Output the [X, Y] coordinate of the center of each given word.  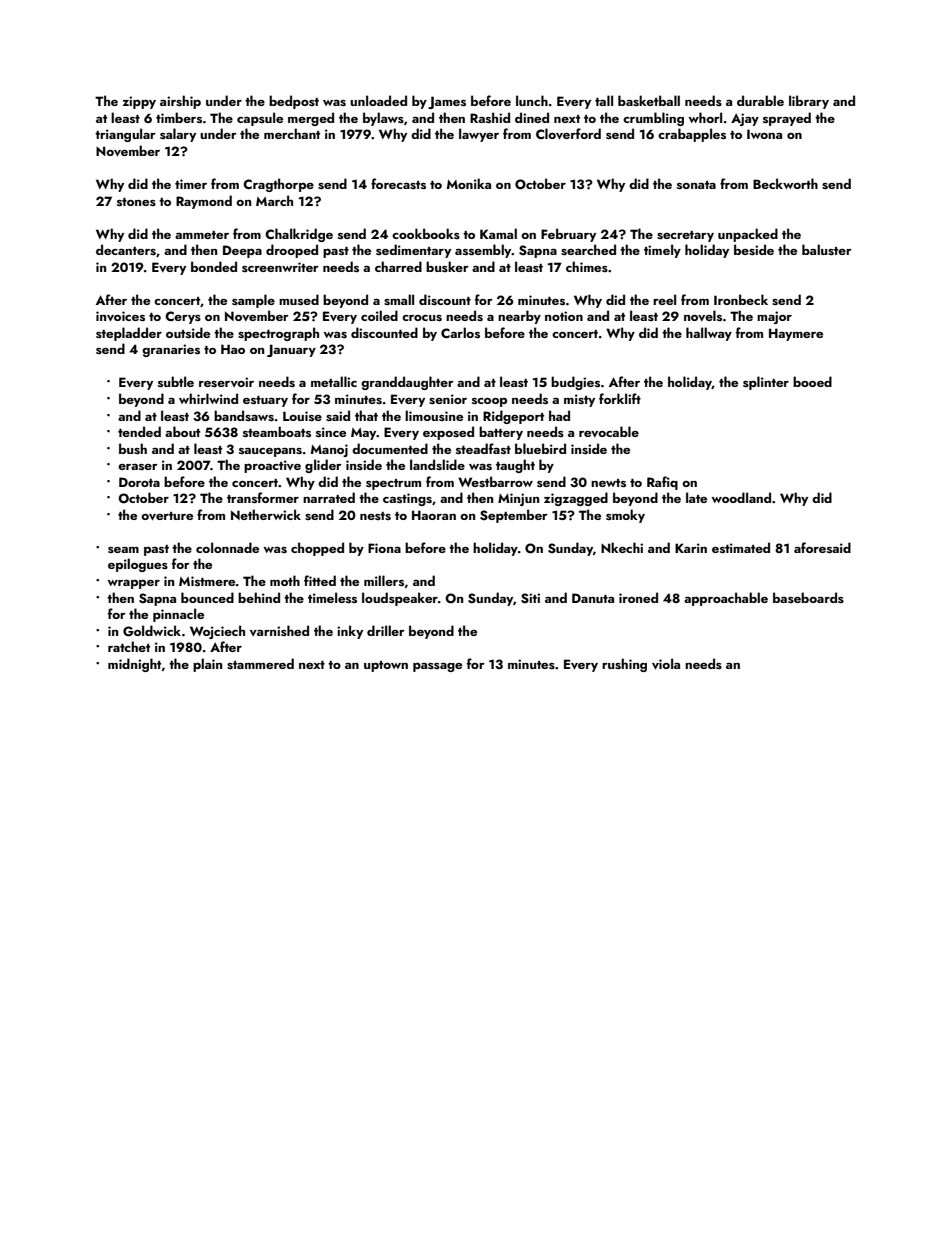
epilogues [138, 565]
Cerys [183, 317]
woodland [741, 497]
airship [180, 102]
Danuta [593, 598]
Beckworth [785, 183]
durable [760, 100]
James [447, 102]
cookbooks [426, 233]
